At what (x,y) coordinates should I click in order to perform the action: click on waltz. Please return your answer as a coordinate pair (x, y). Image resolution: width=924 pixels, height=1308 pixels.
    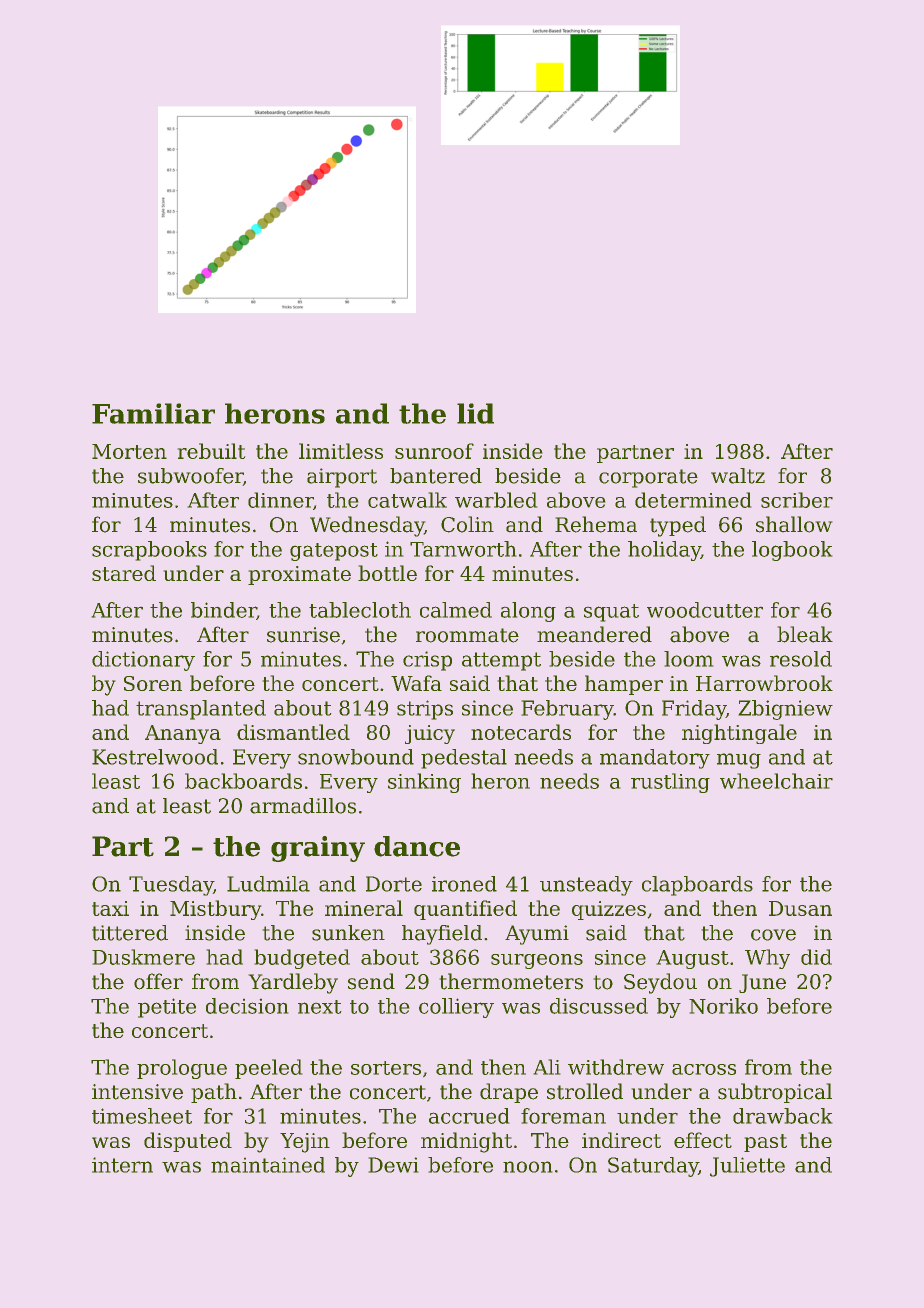
    Looking at the image, I should click on (738, 476).
